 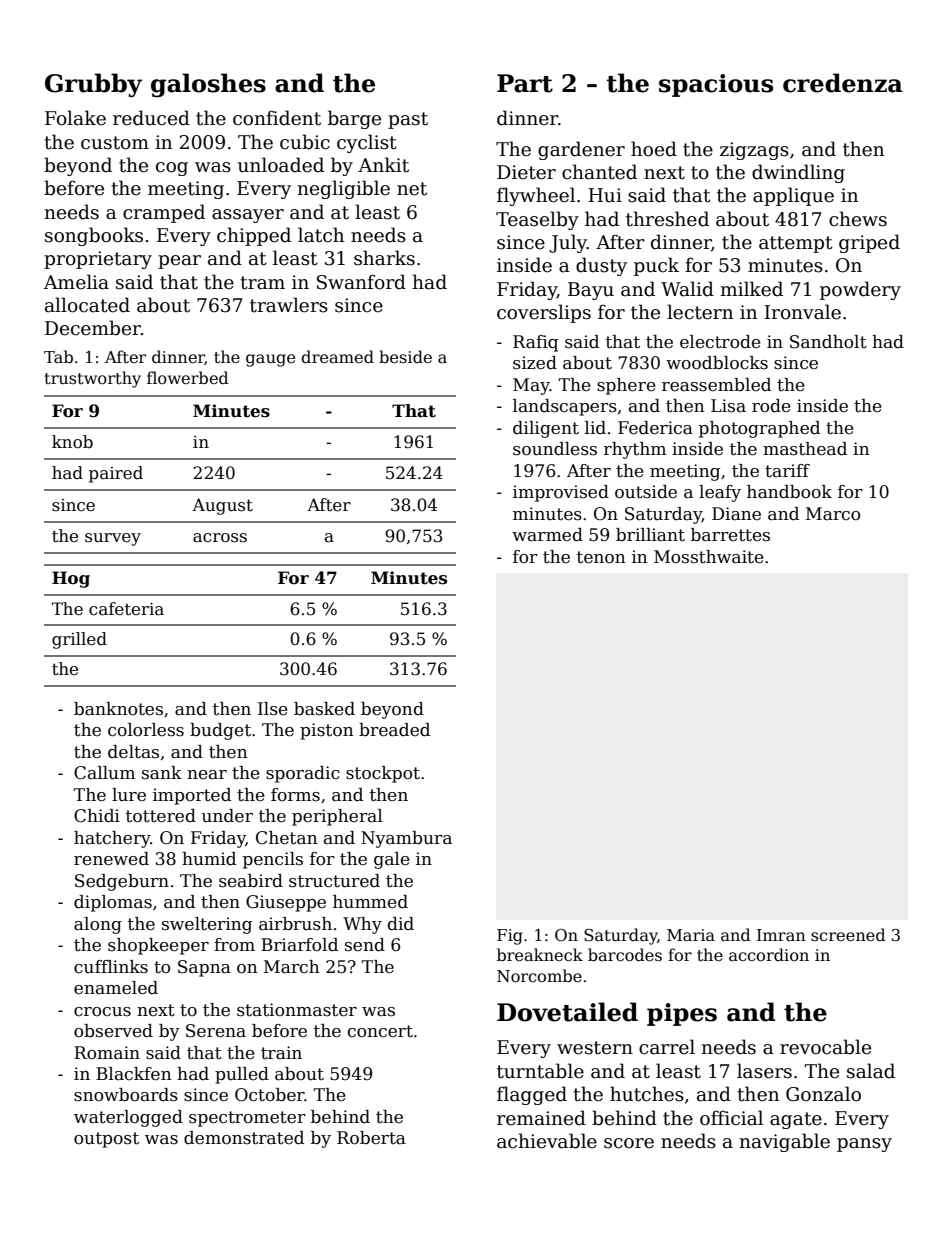 What do you see at coordinates (869, 243) in the screenshot?
I see `griped` at bounding box center [869, 243].
